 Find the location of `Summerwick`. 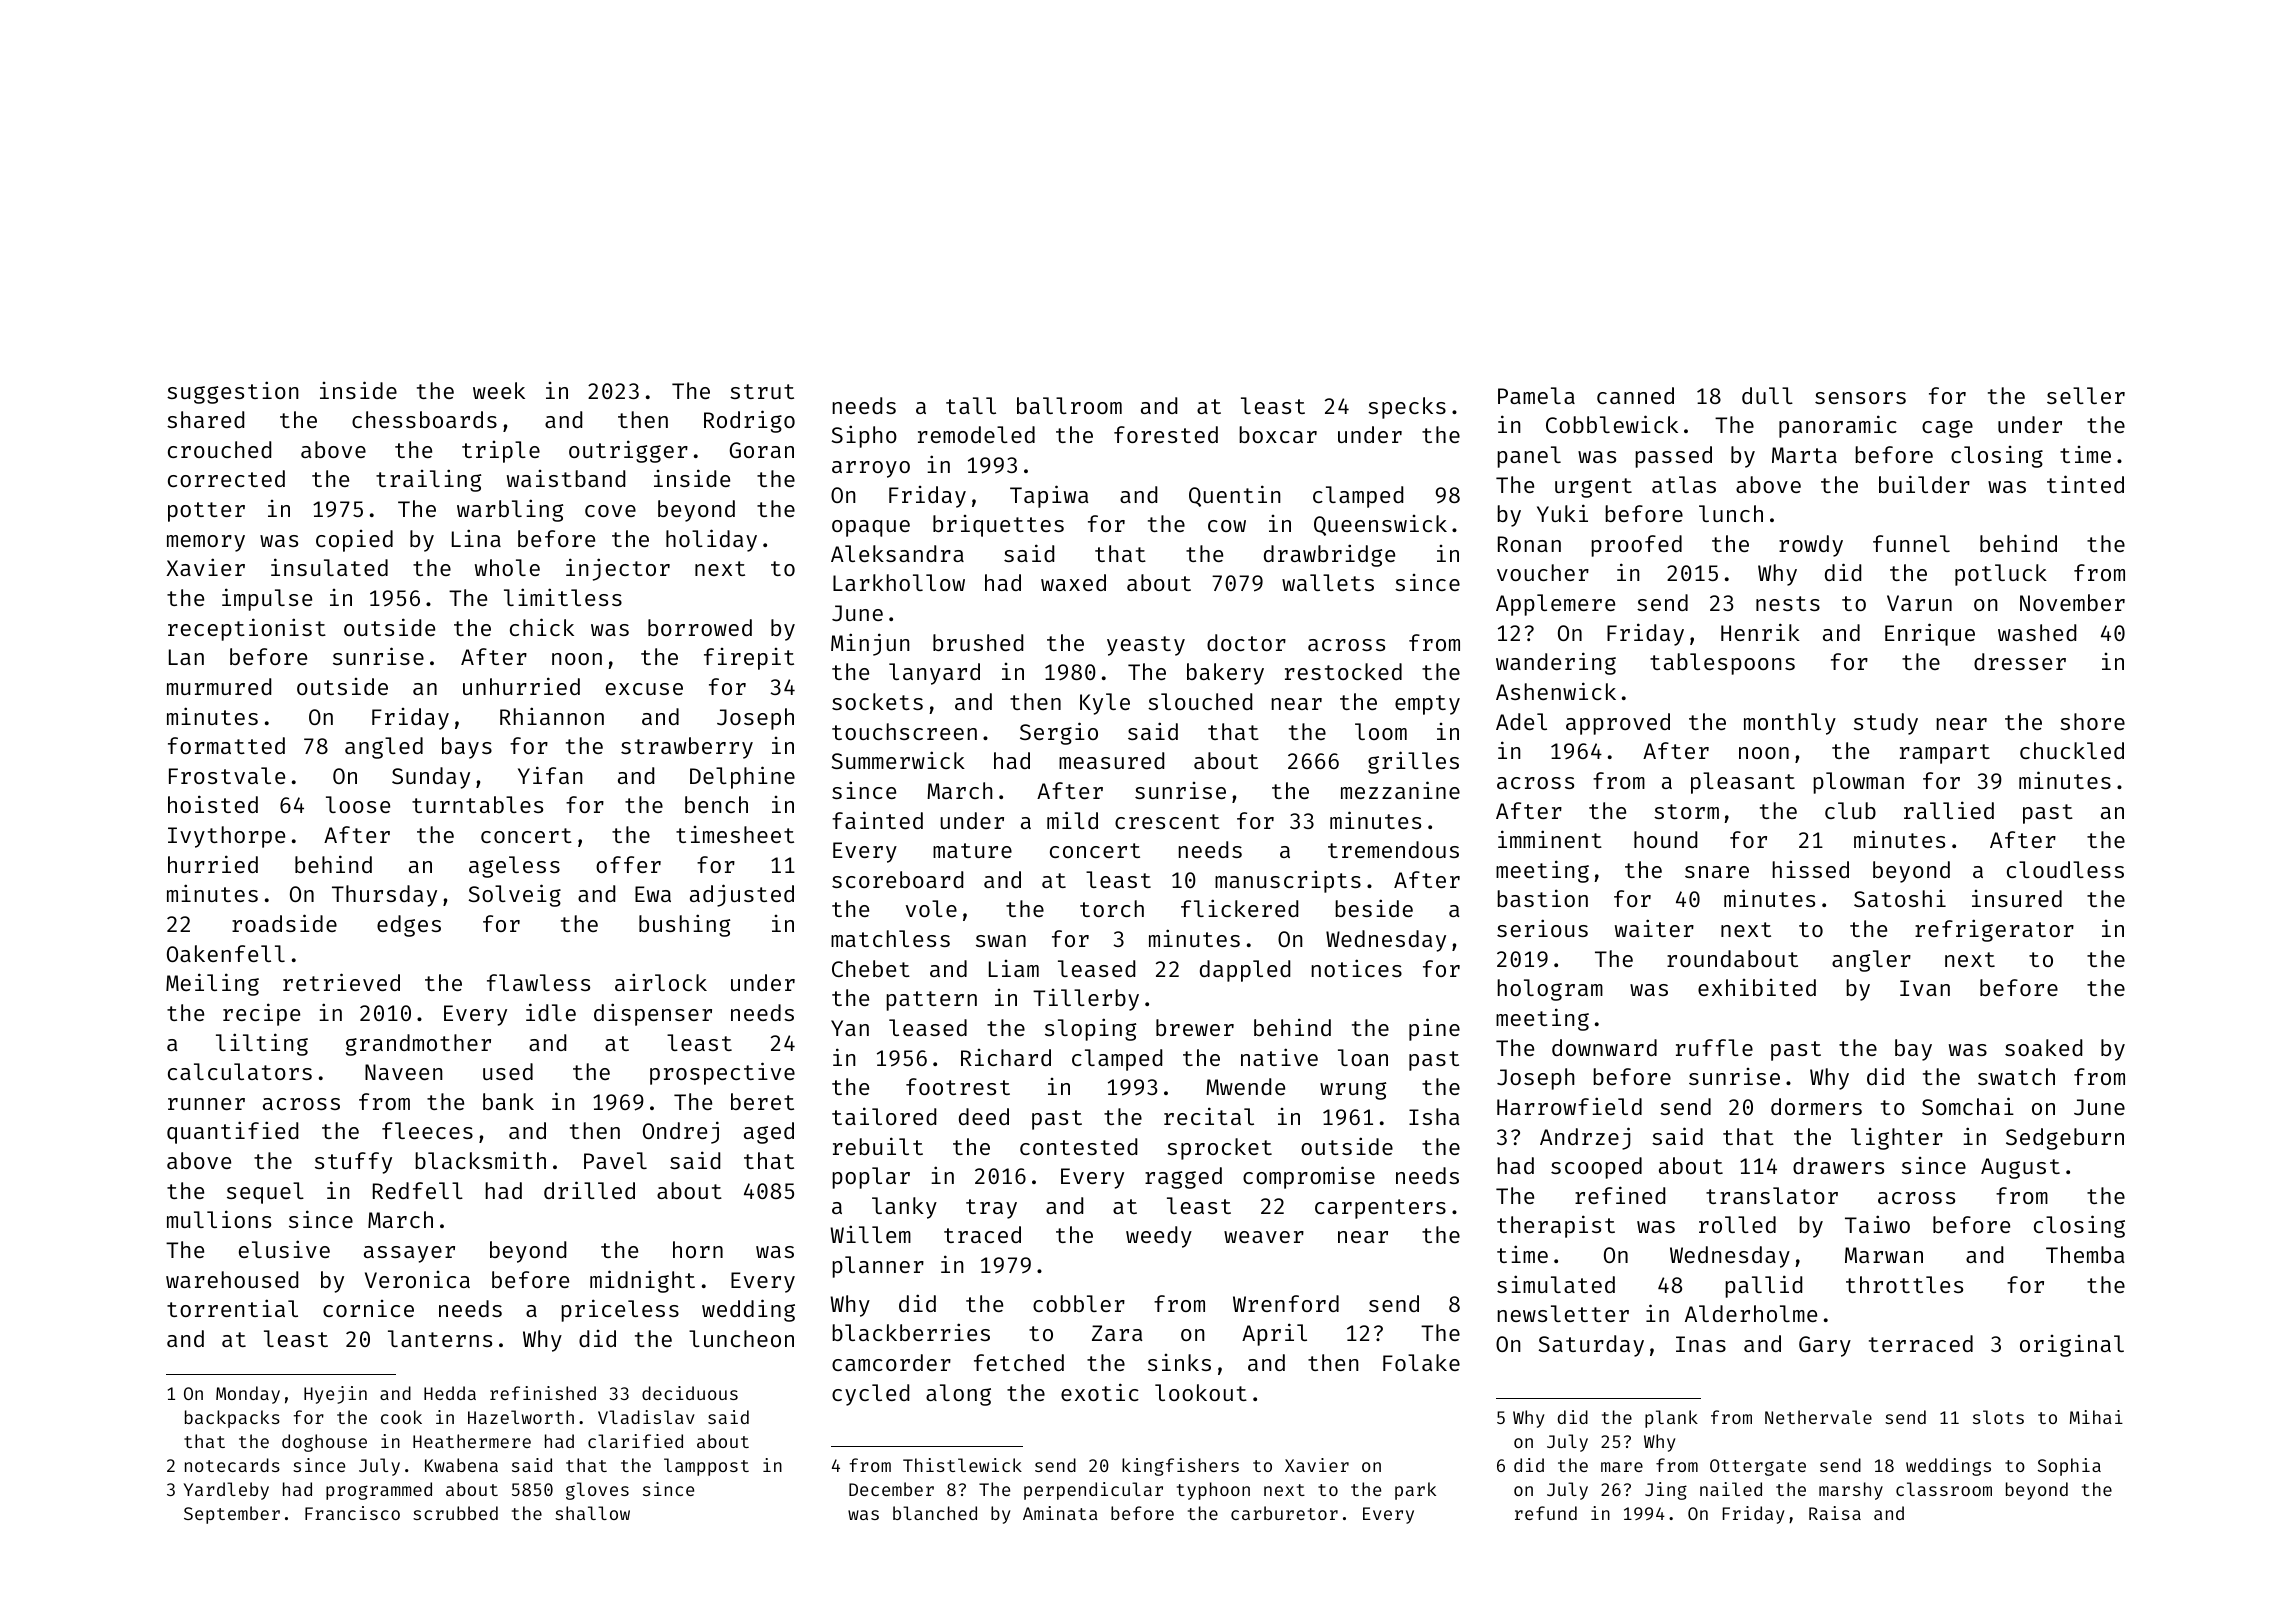

Summerwick is located at coordinates (898, 760).
